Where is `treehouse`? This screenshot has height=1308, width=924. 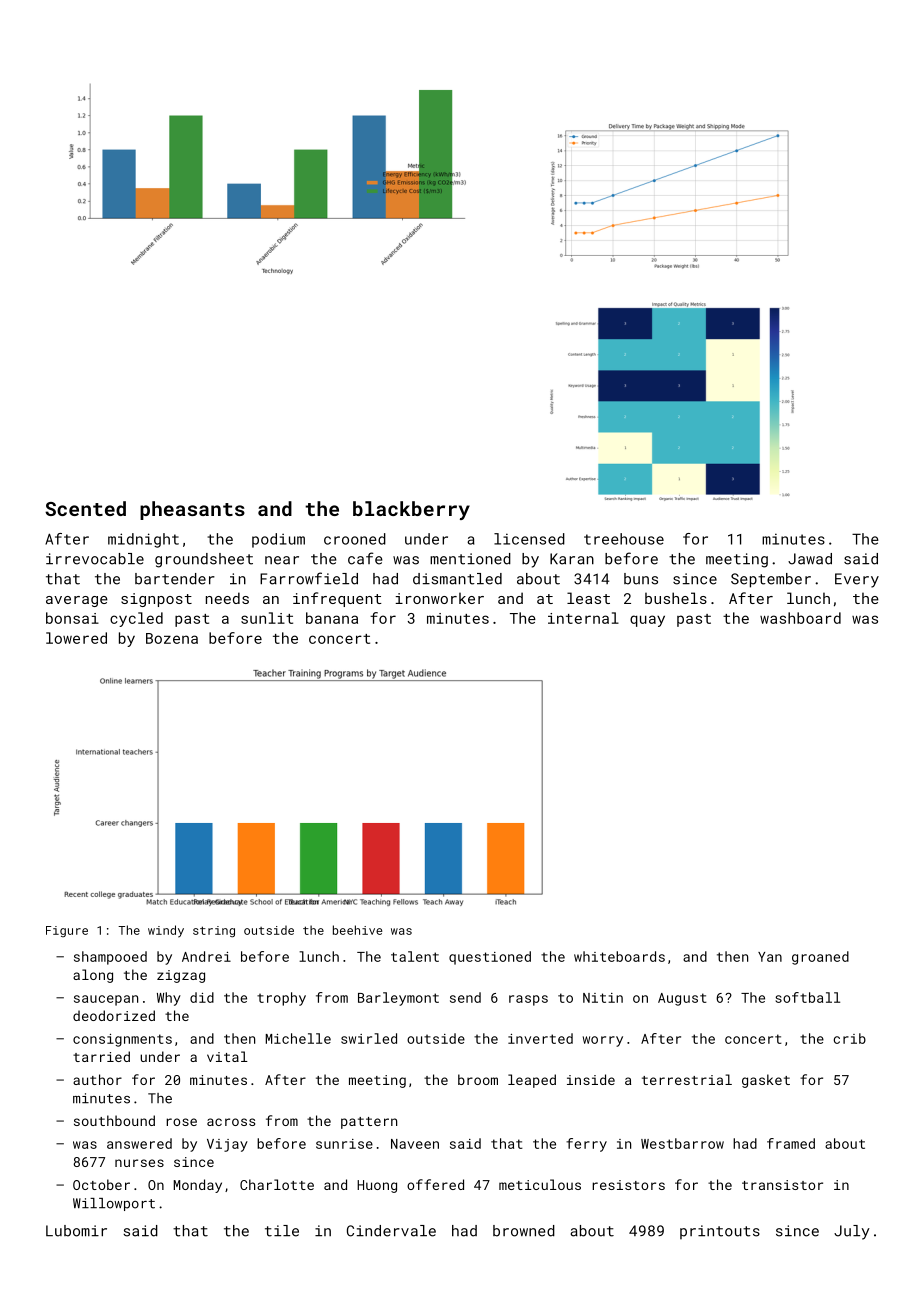 treehouse is located at coordinates (624, 539).
